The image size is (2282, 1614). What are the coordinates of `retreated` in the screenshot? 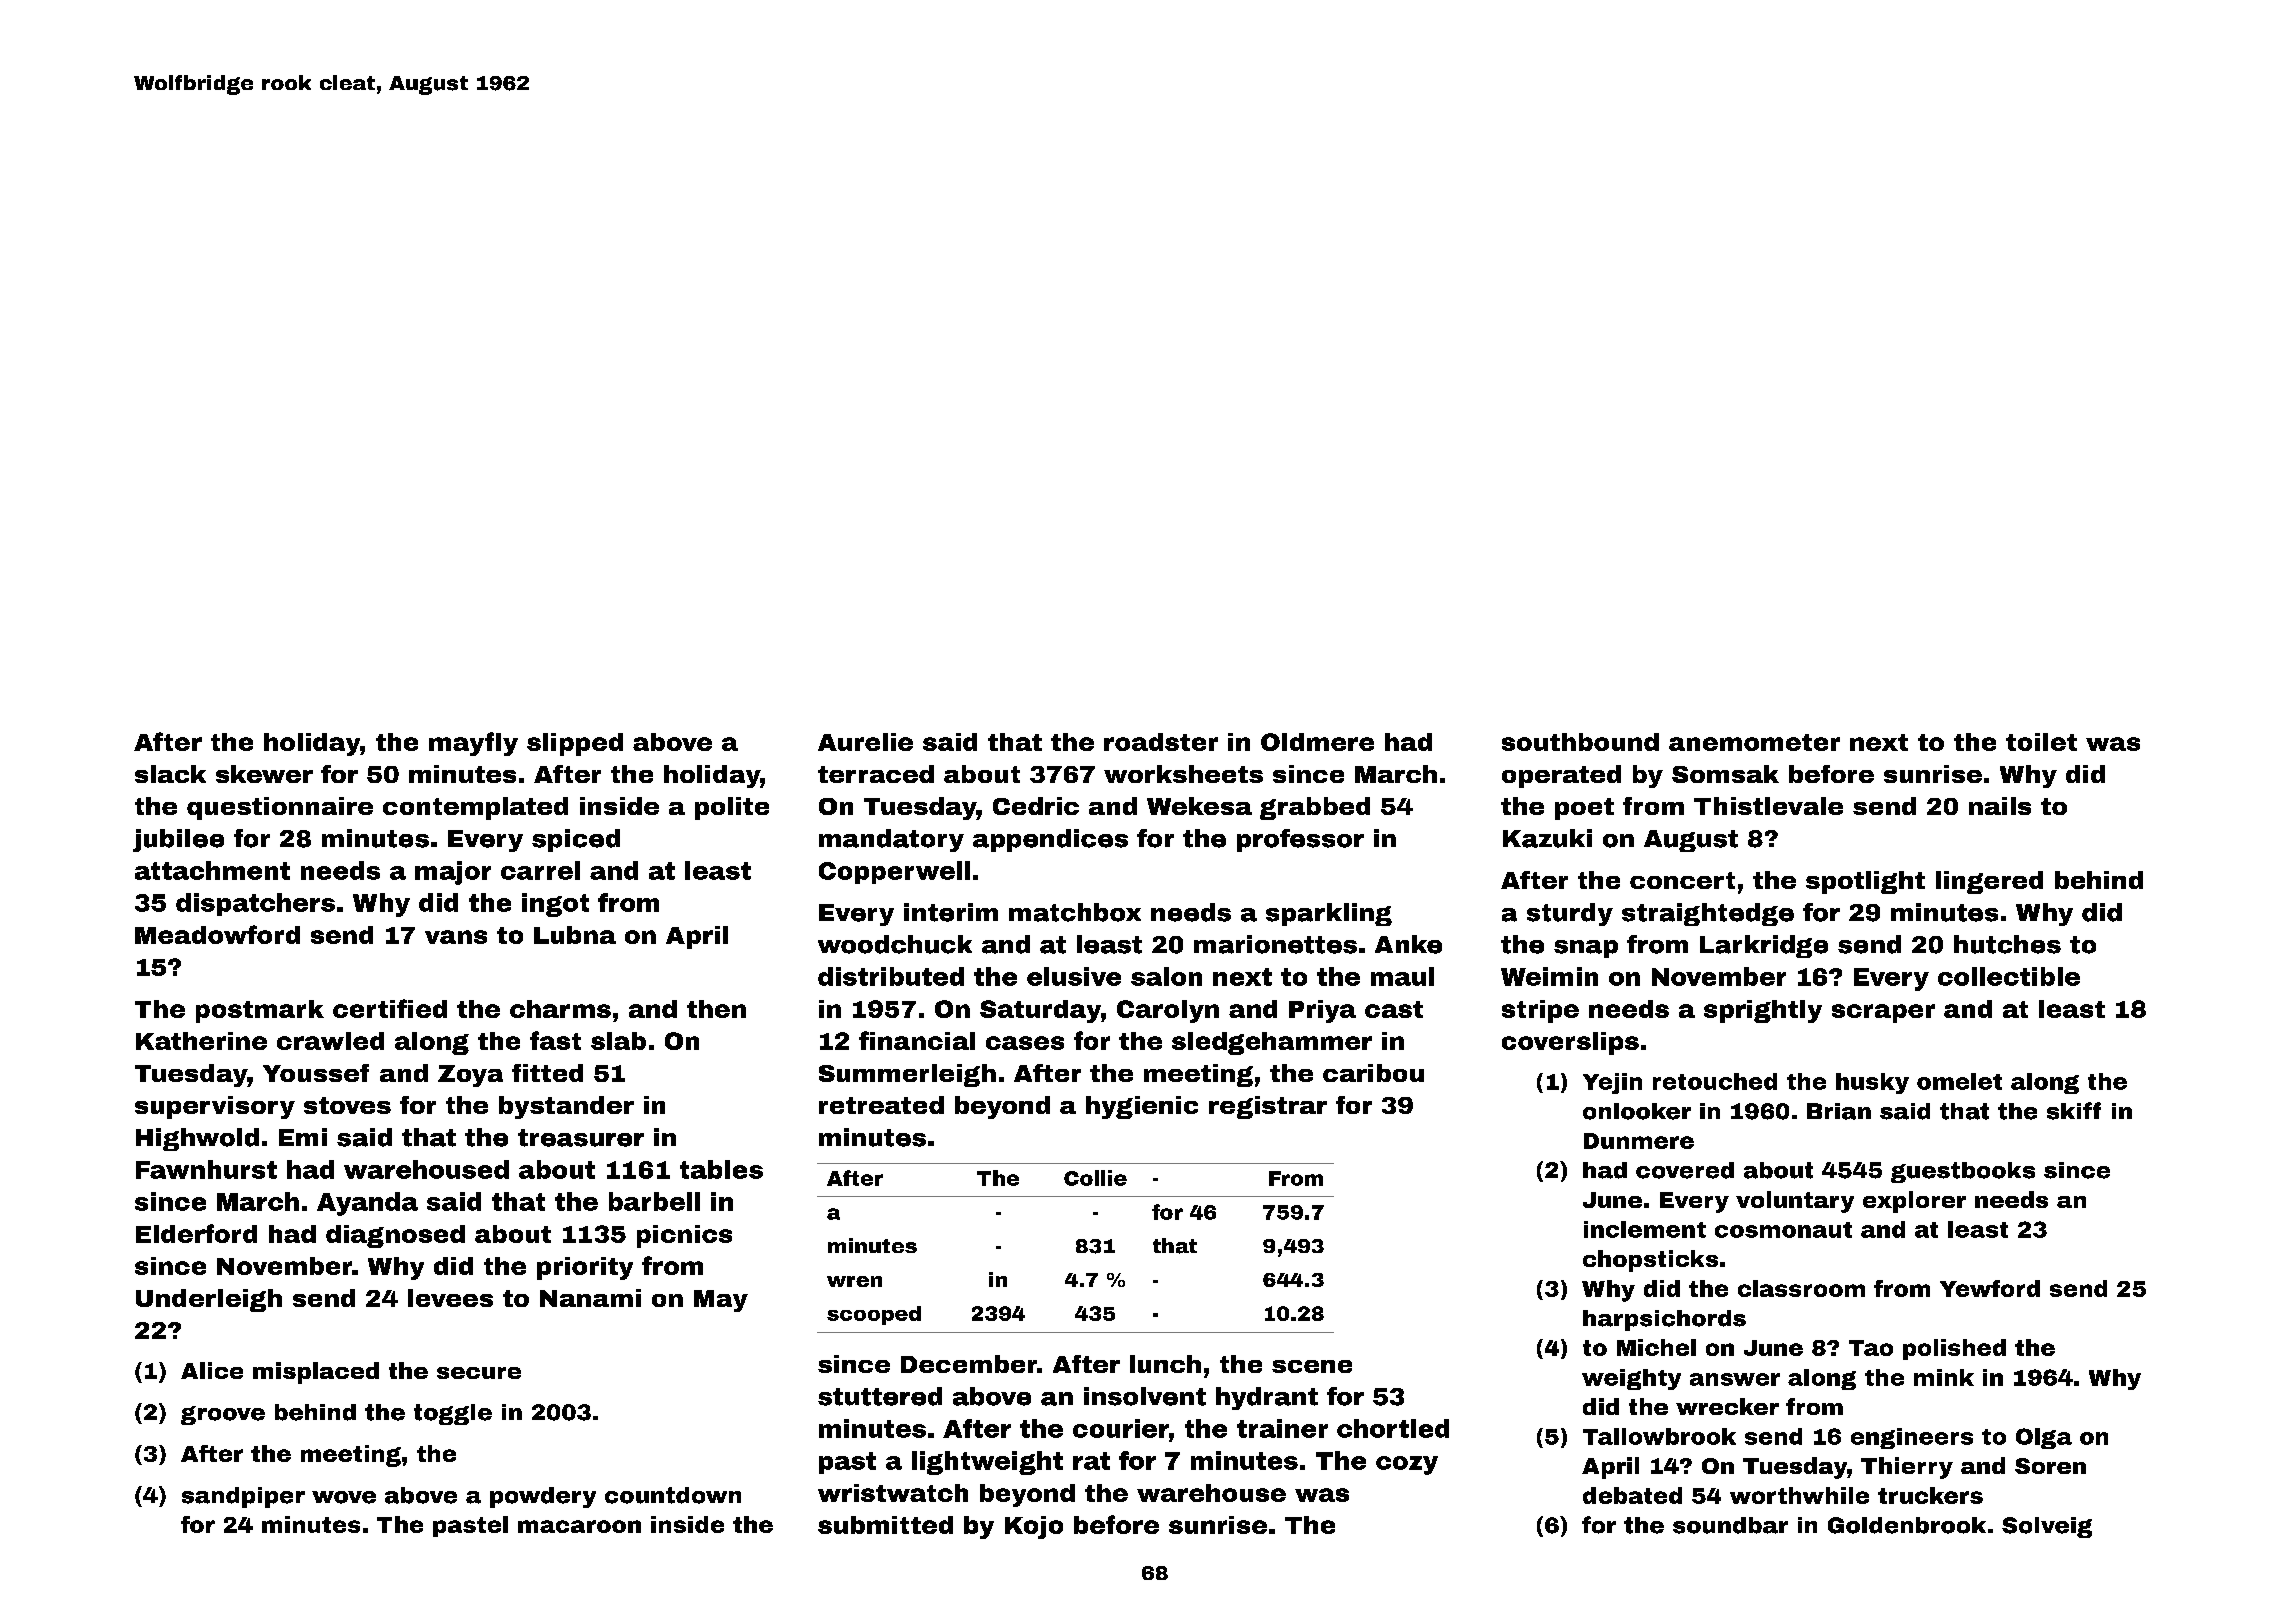 It's located at (881, 1105).
